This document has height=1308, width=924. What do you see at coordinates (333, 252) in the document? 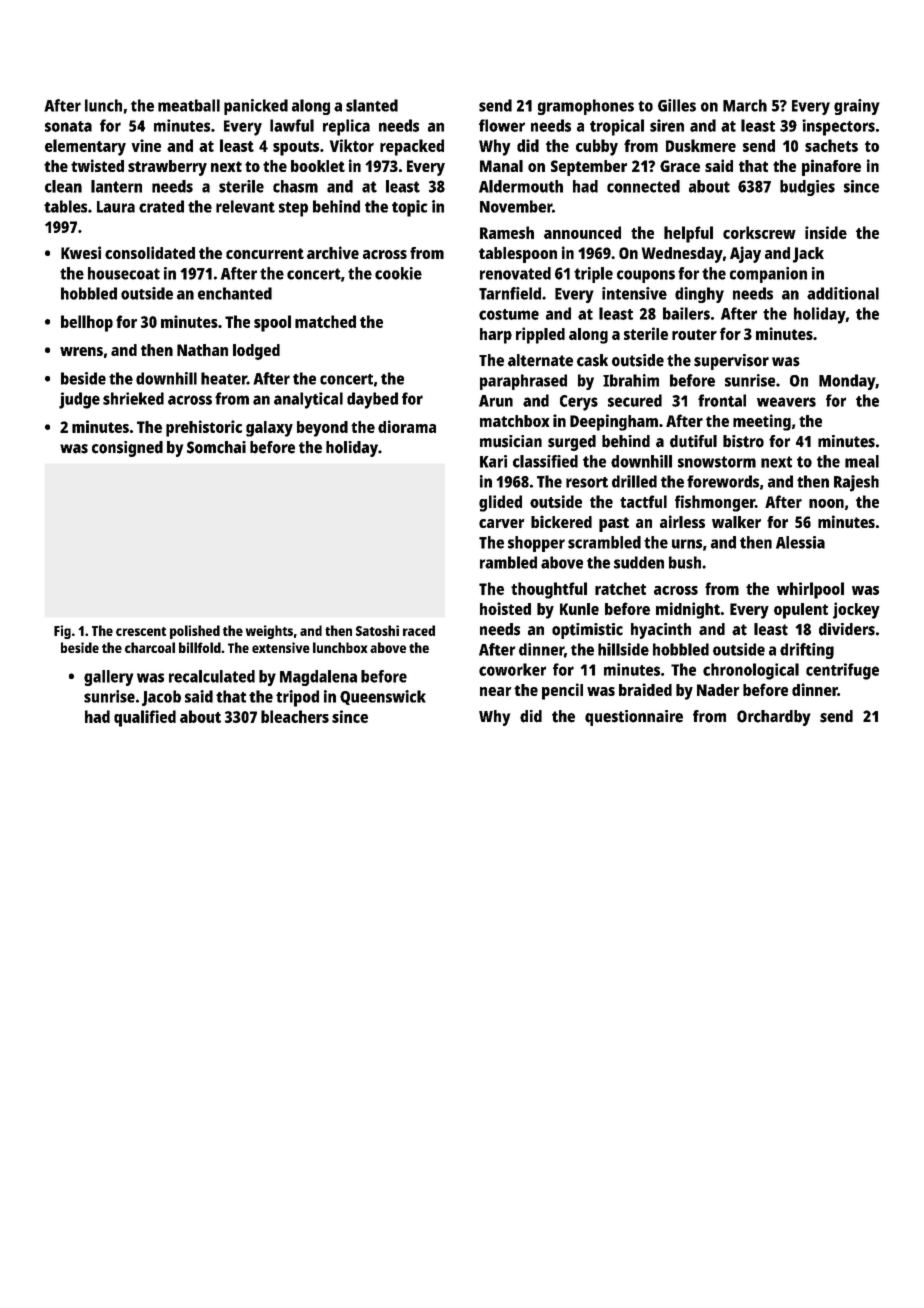
I see `archive` at bounding box center [333, 252].
